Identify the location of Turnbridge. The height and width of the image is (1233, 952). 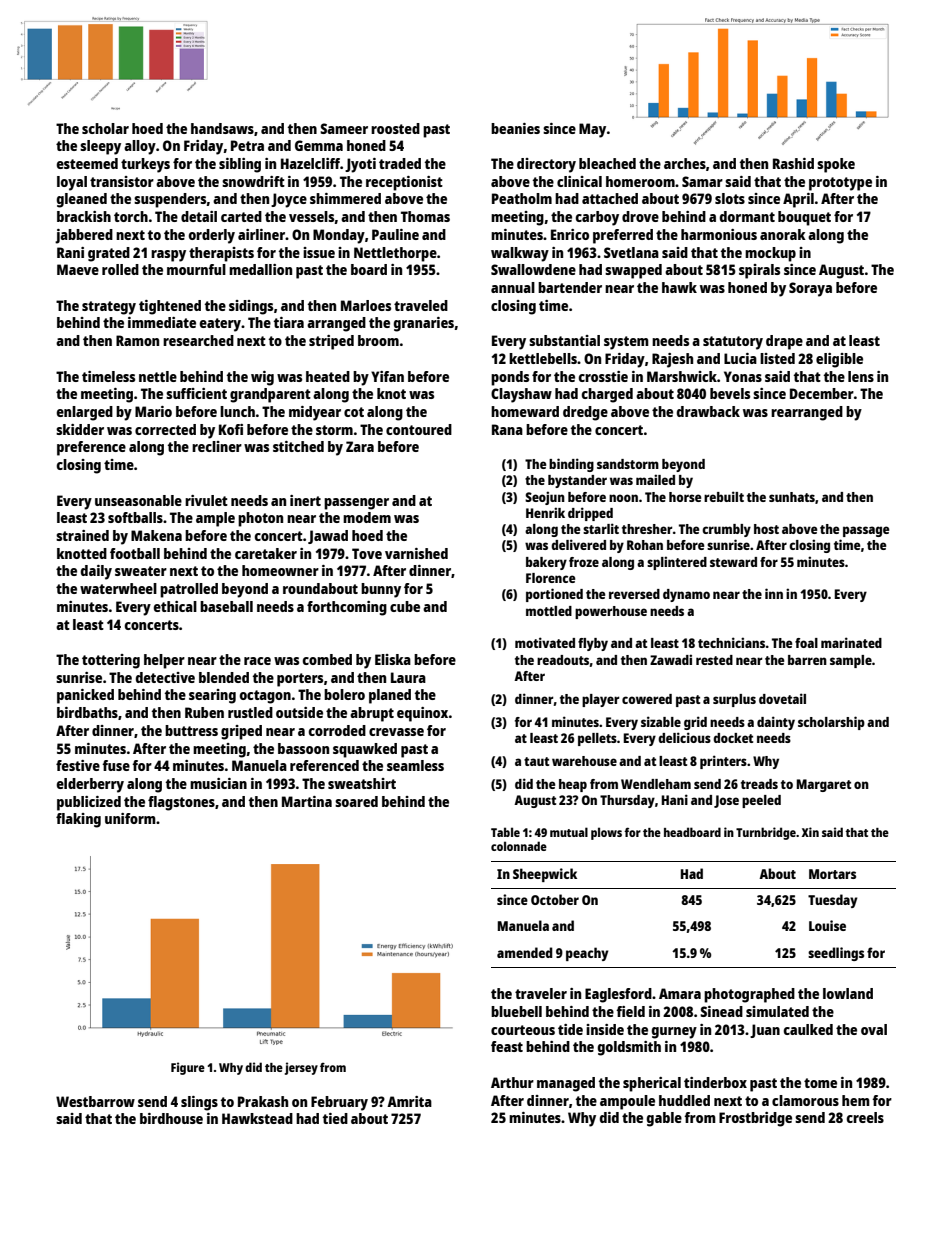
(766, 833).
